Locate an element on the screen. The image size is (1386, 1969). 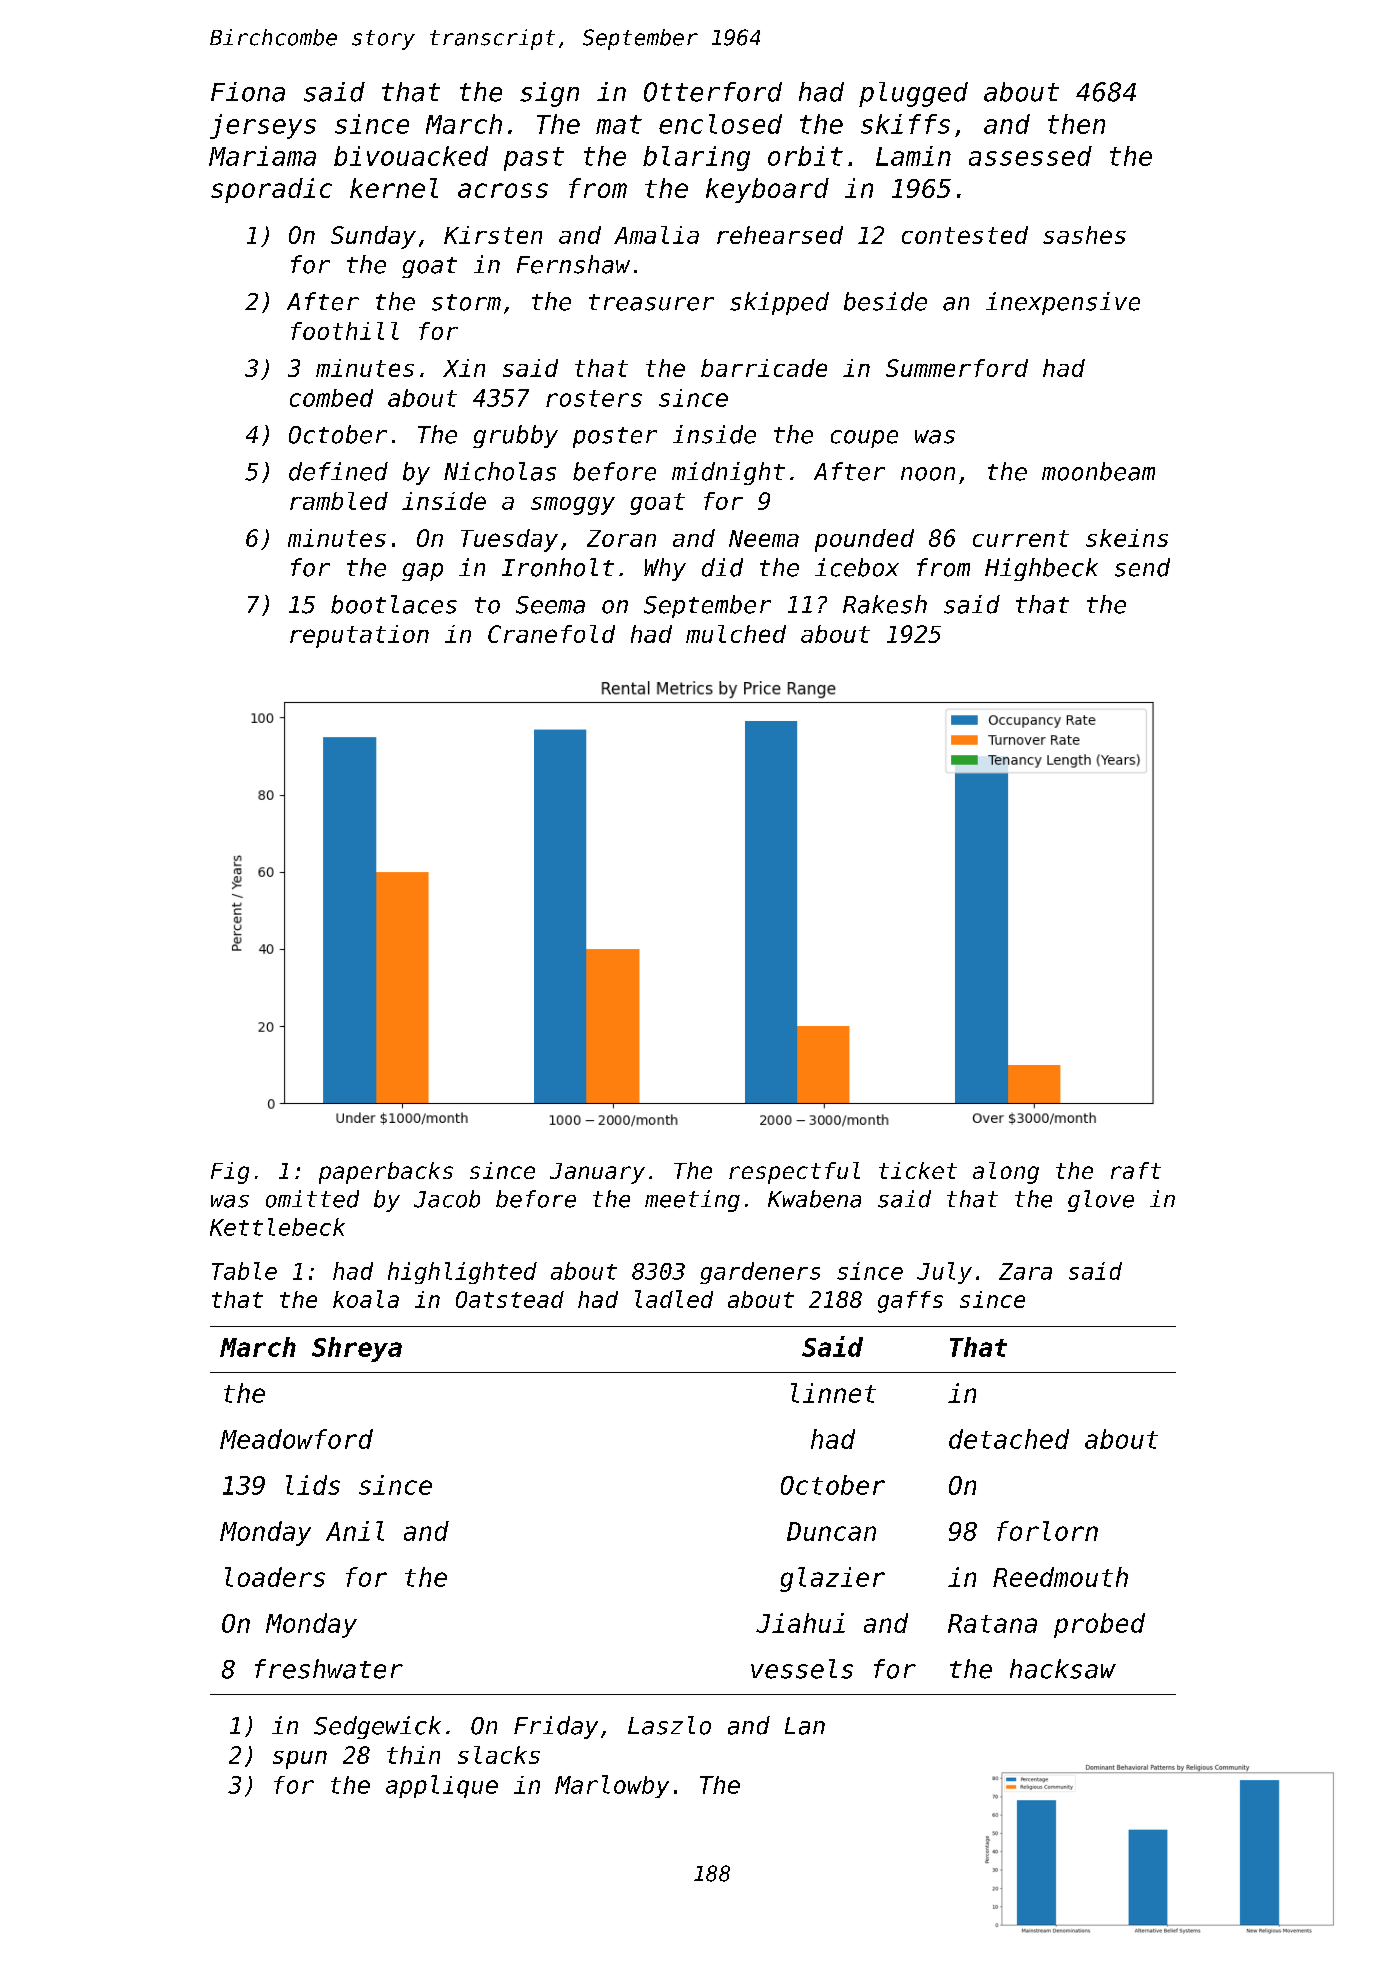
Lan is located at coordinates (805, 1726).
